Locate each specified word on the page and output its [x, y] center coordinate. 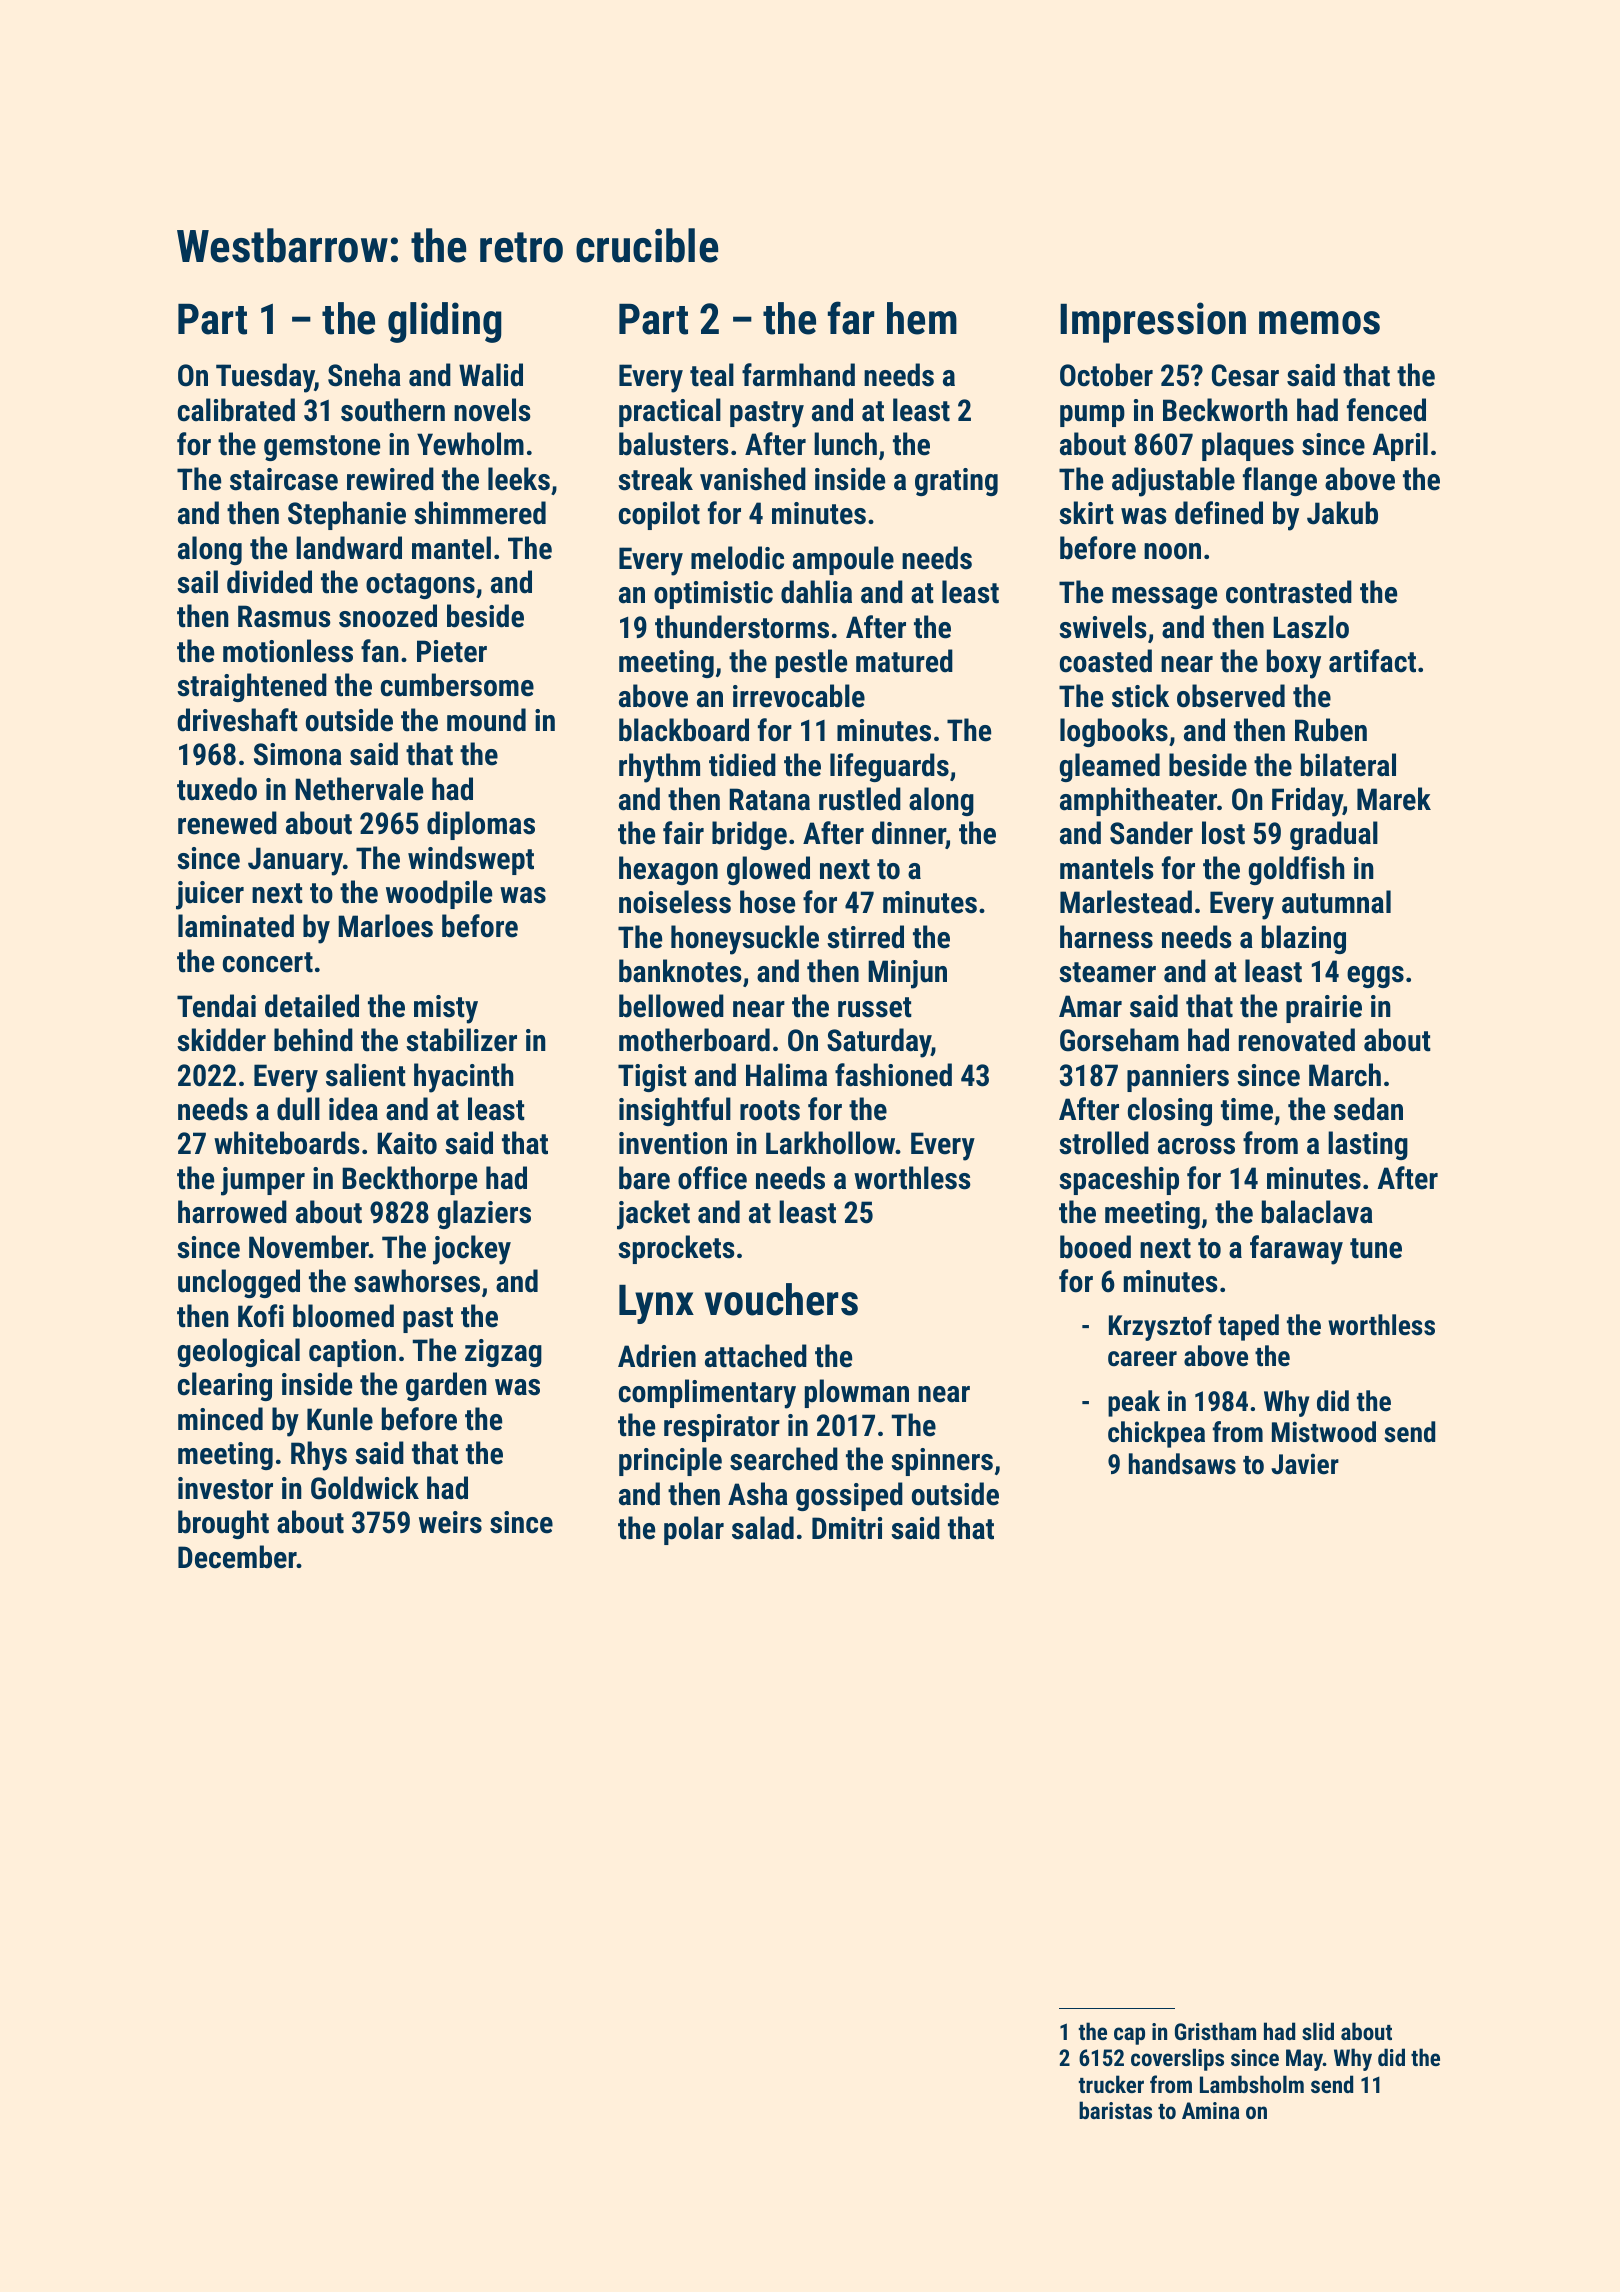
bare [644, 1178]
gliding [445, 322]
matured [904, 661]
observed [1231, 696]
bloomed [343, 1316]
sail [197, 582]
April [1400, 446]
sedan [1368, 1109]
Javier [1305, 1464]
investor [225, 1488]
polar [694, 1530]
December [237, 1557]
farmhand [798, 375]
